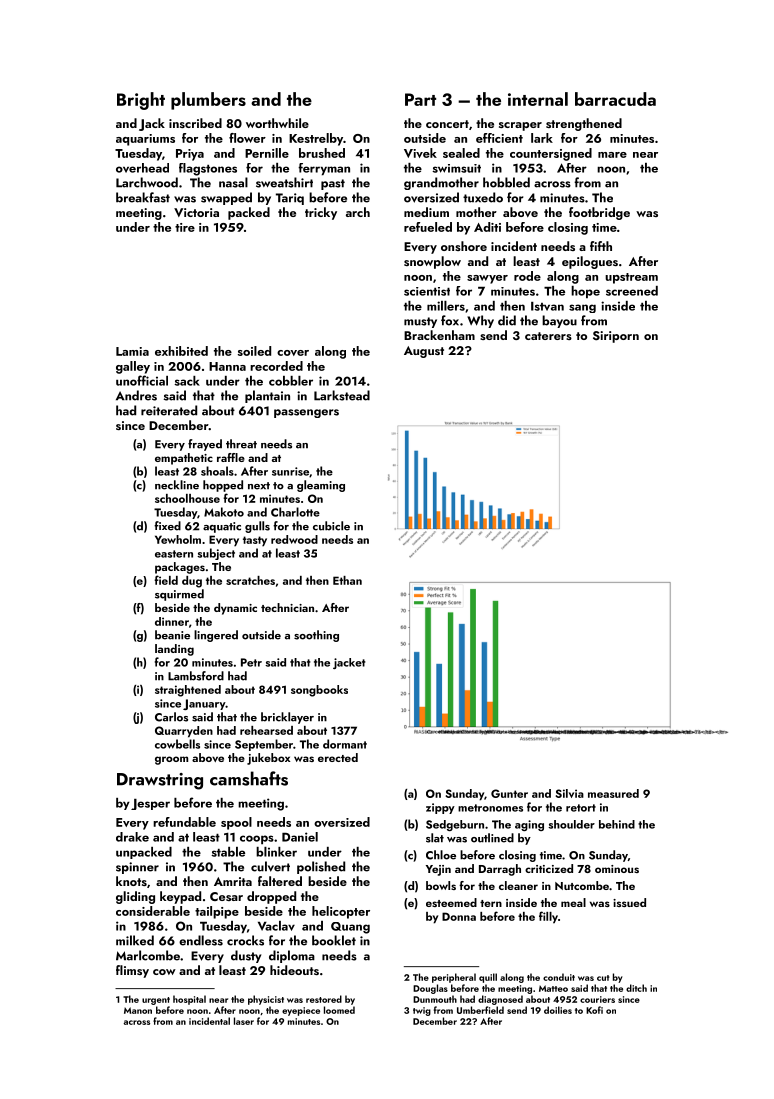 The height and width of the screenshot is (1099, 774). I want to click on loomed, so click(339, 1010).
